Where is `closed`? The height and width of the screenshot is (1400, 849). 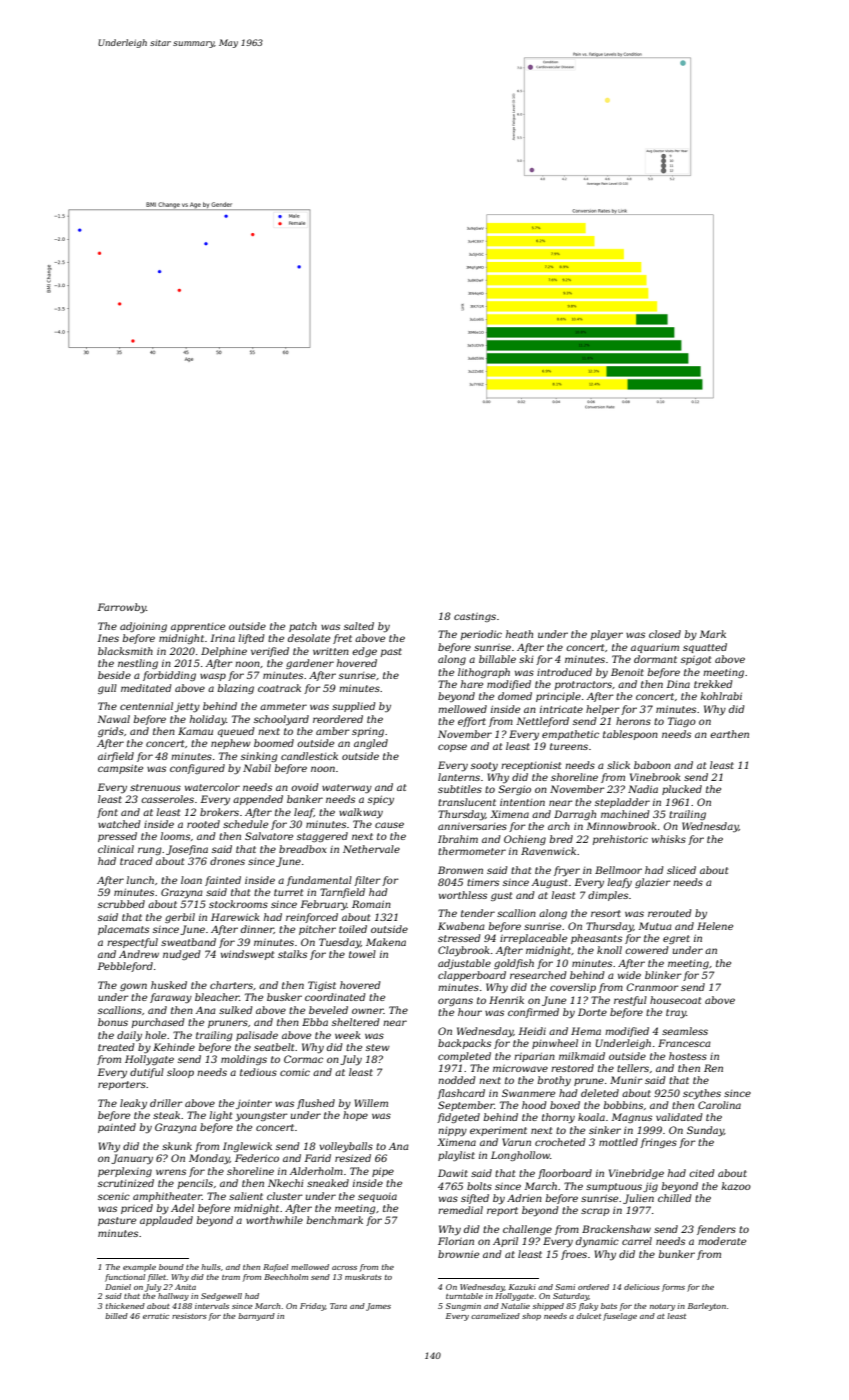
closed is located at coordinates (665, 634).
